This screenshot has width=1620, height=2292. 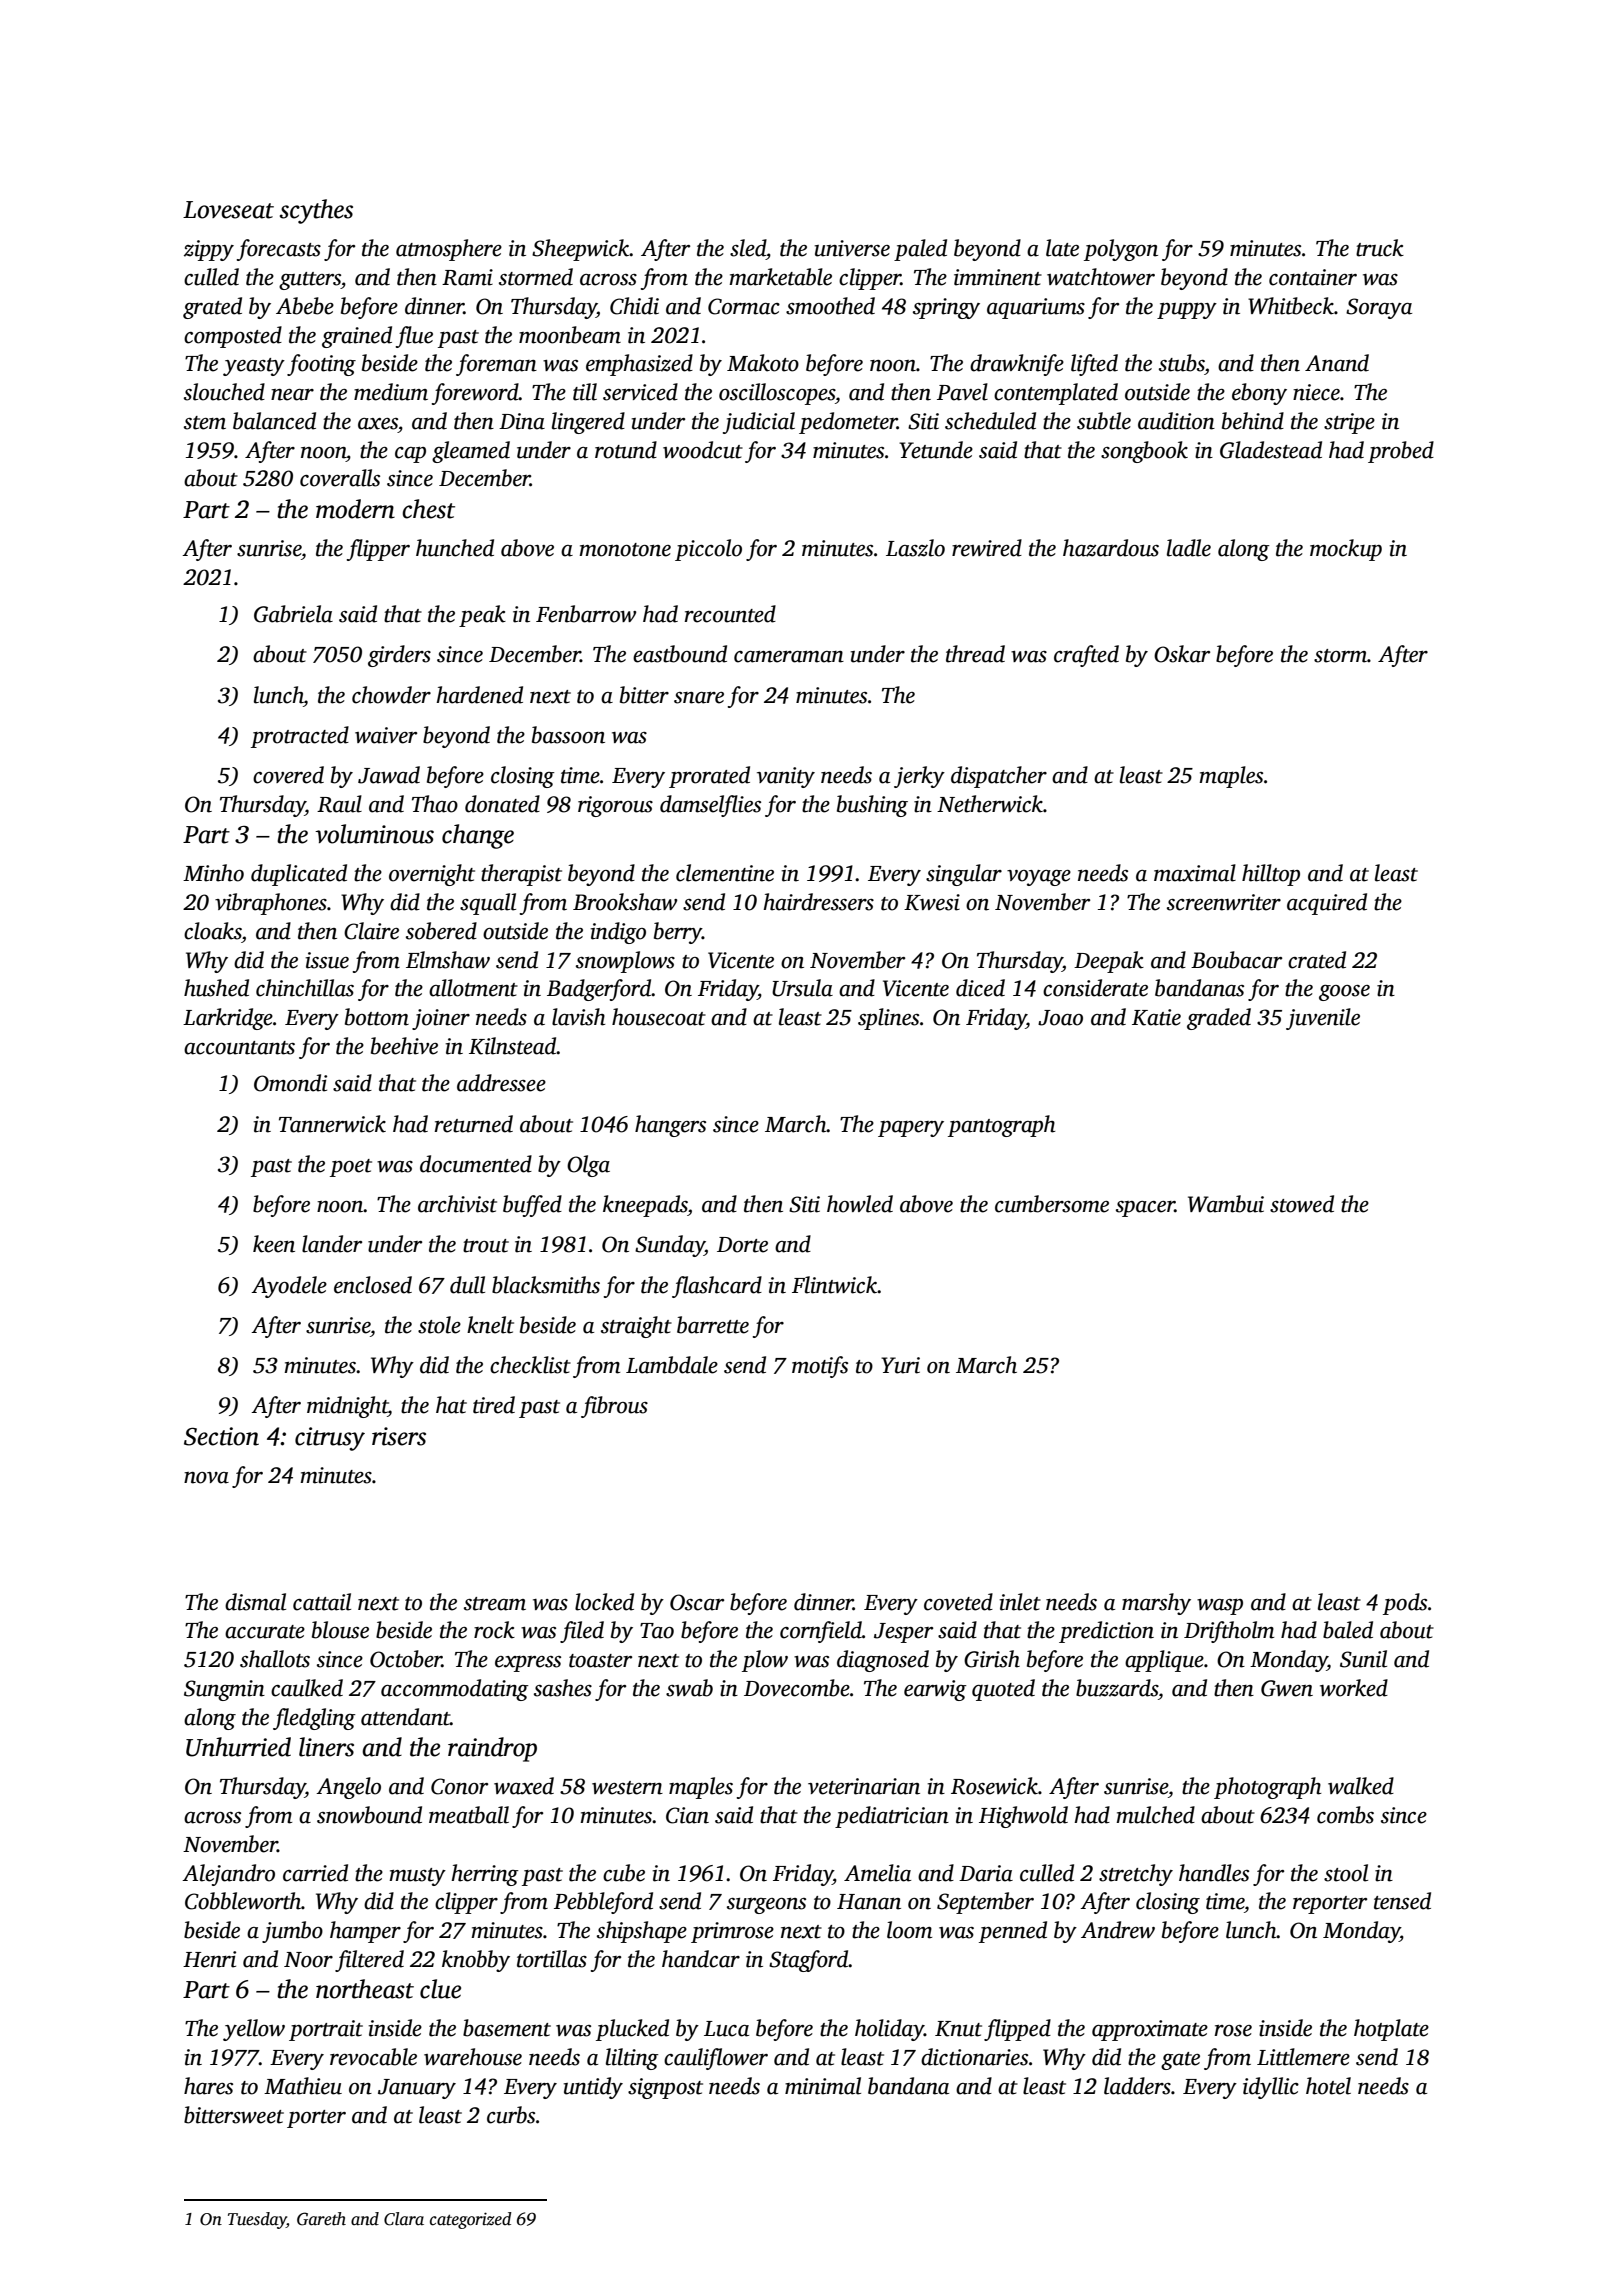 What do you see at coordinates (1327, 904) in the screenshot?
I see `acquired` at bounding box center [1327, 904].
